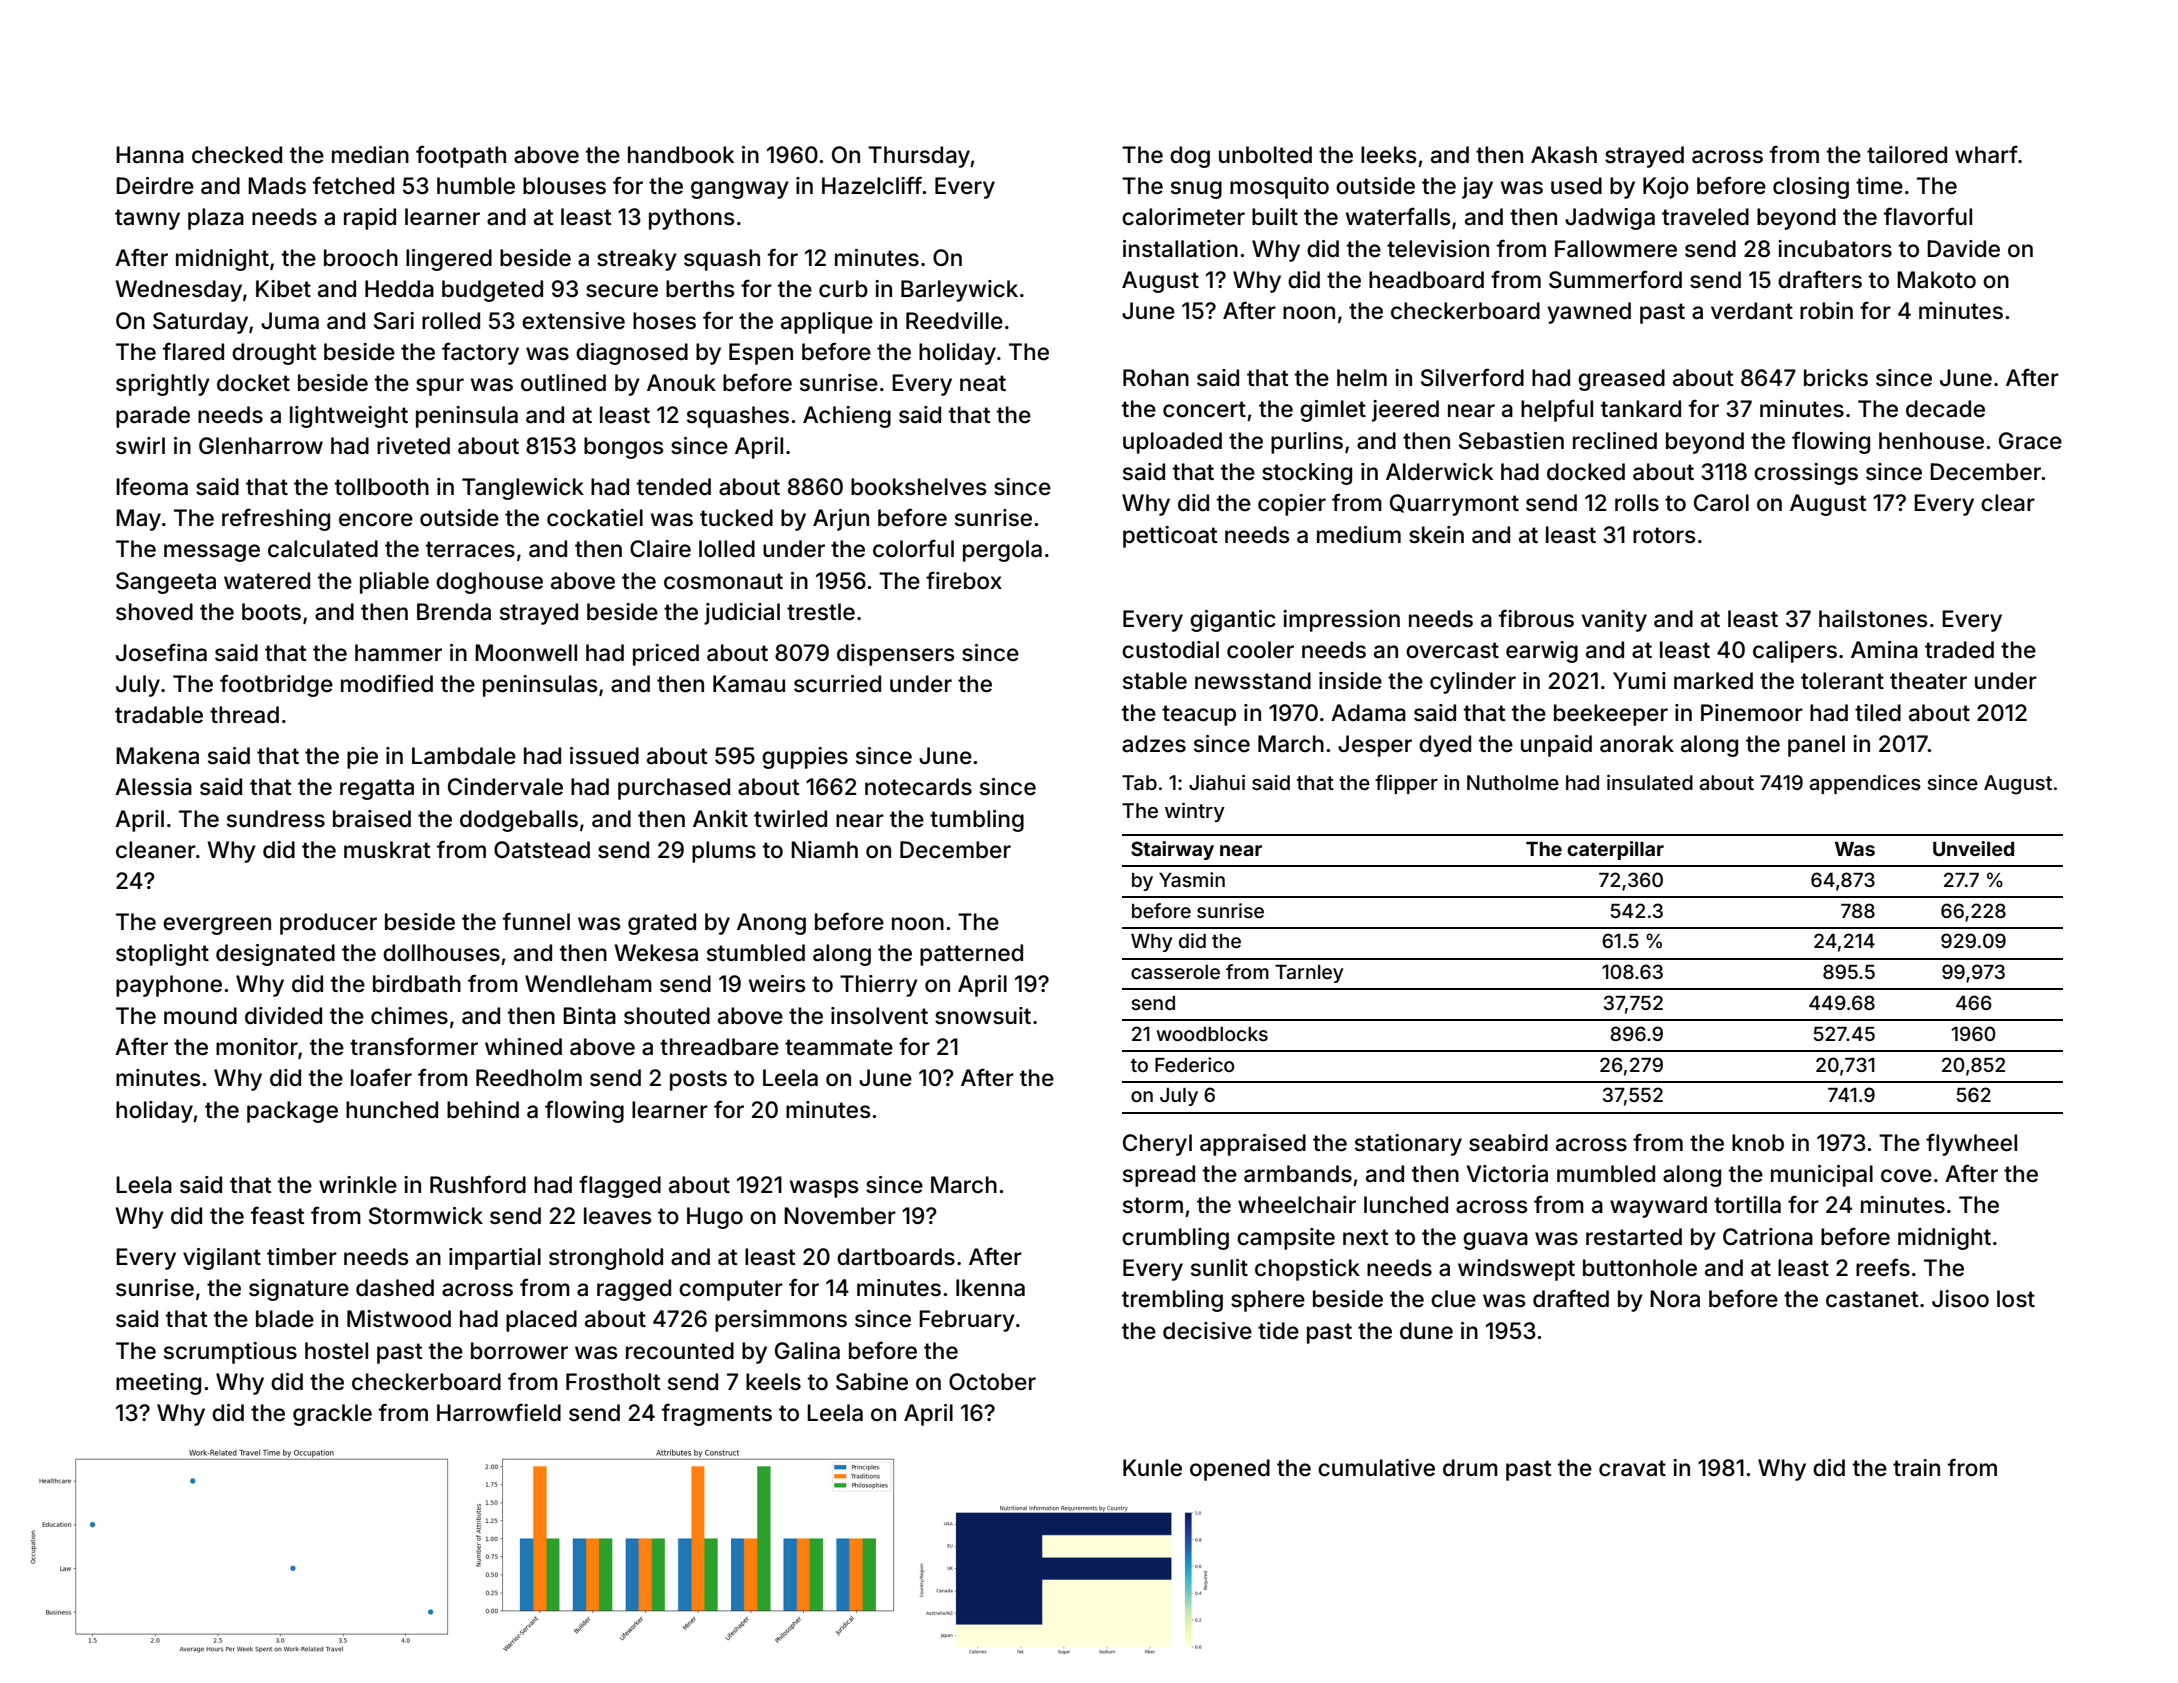  I want to click on Federico, so click(1195, 1064).
